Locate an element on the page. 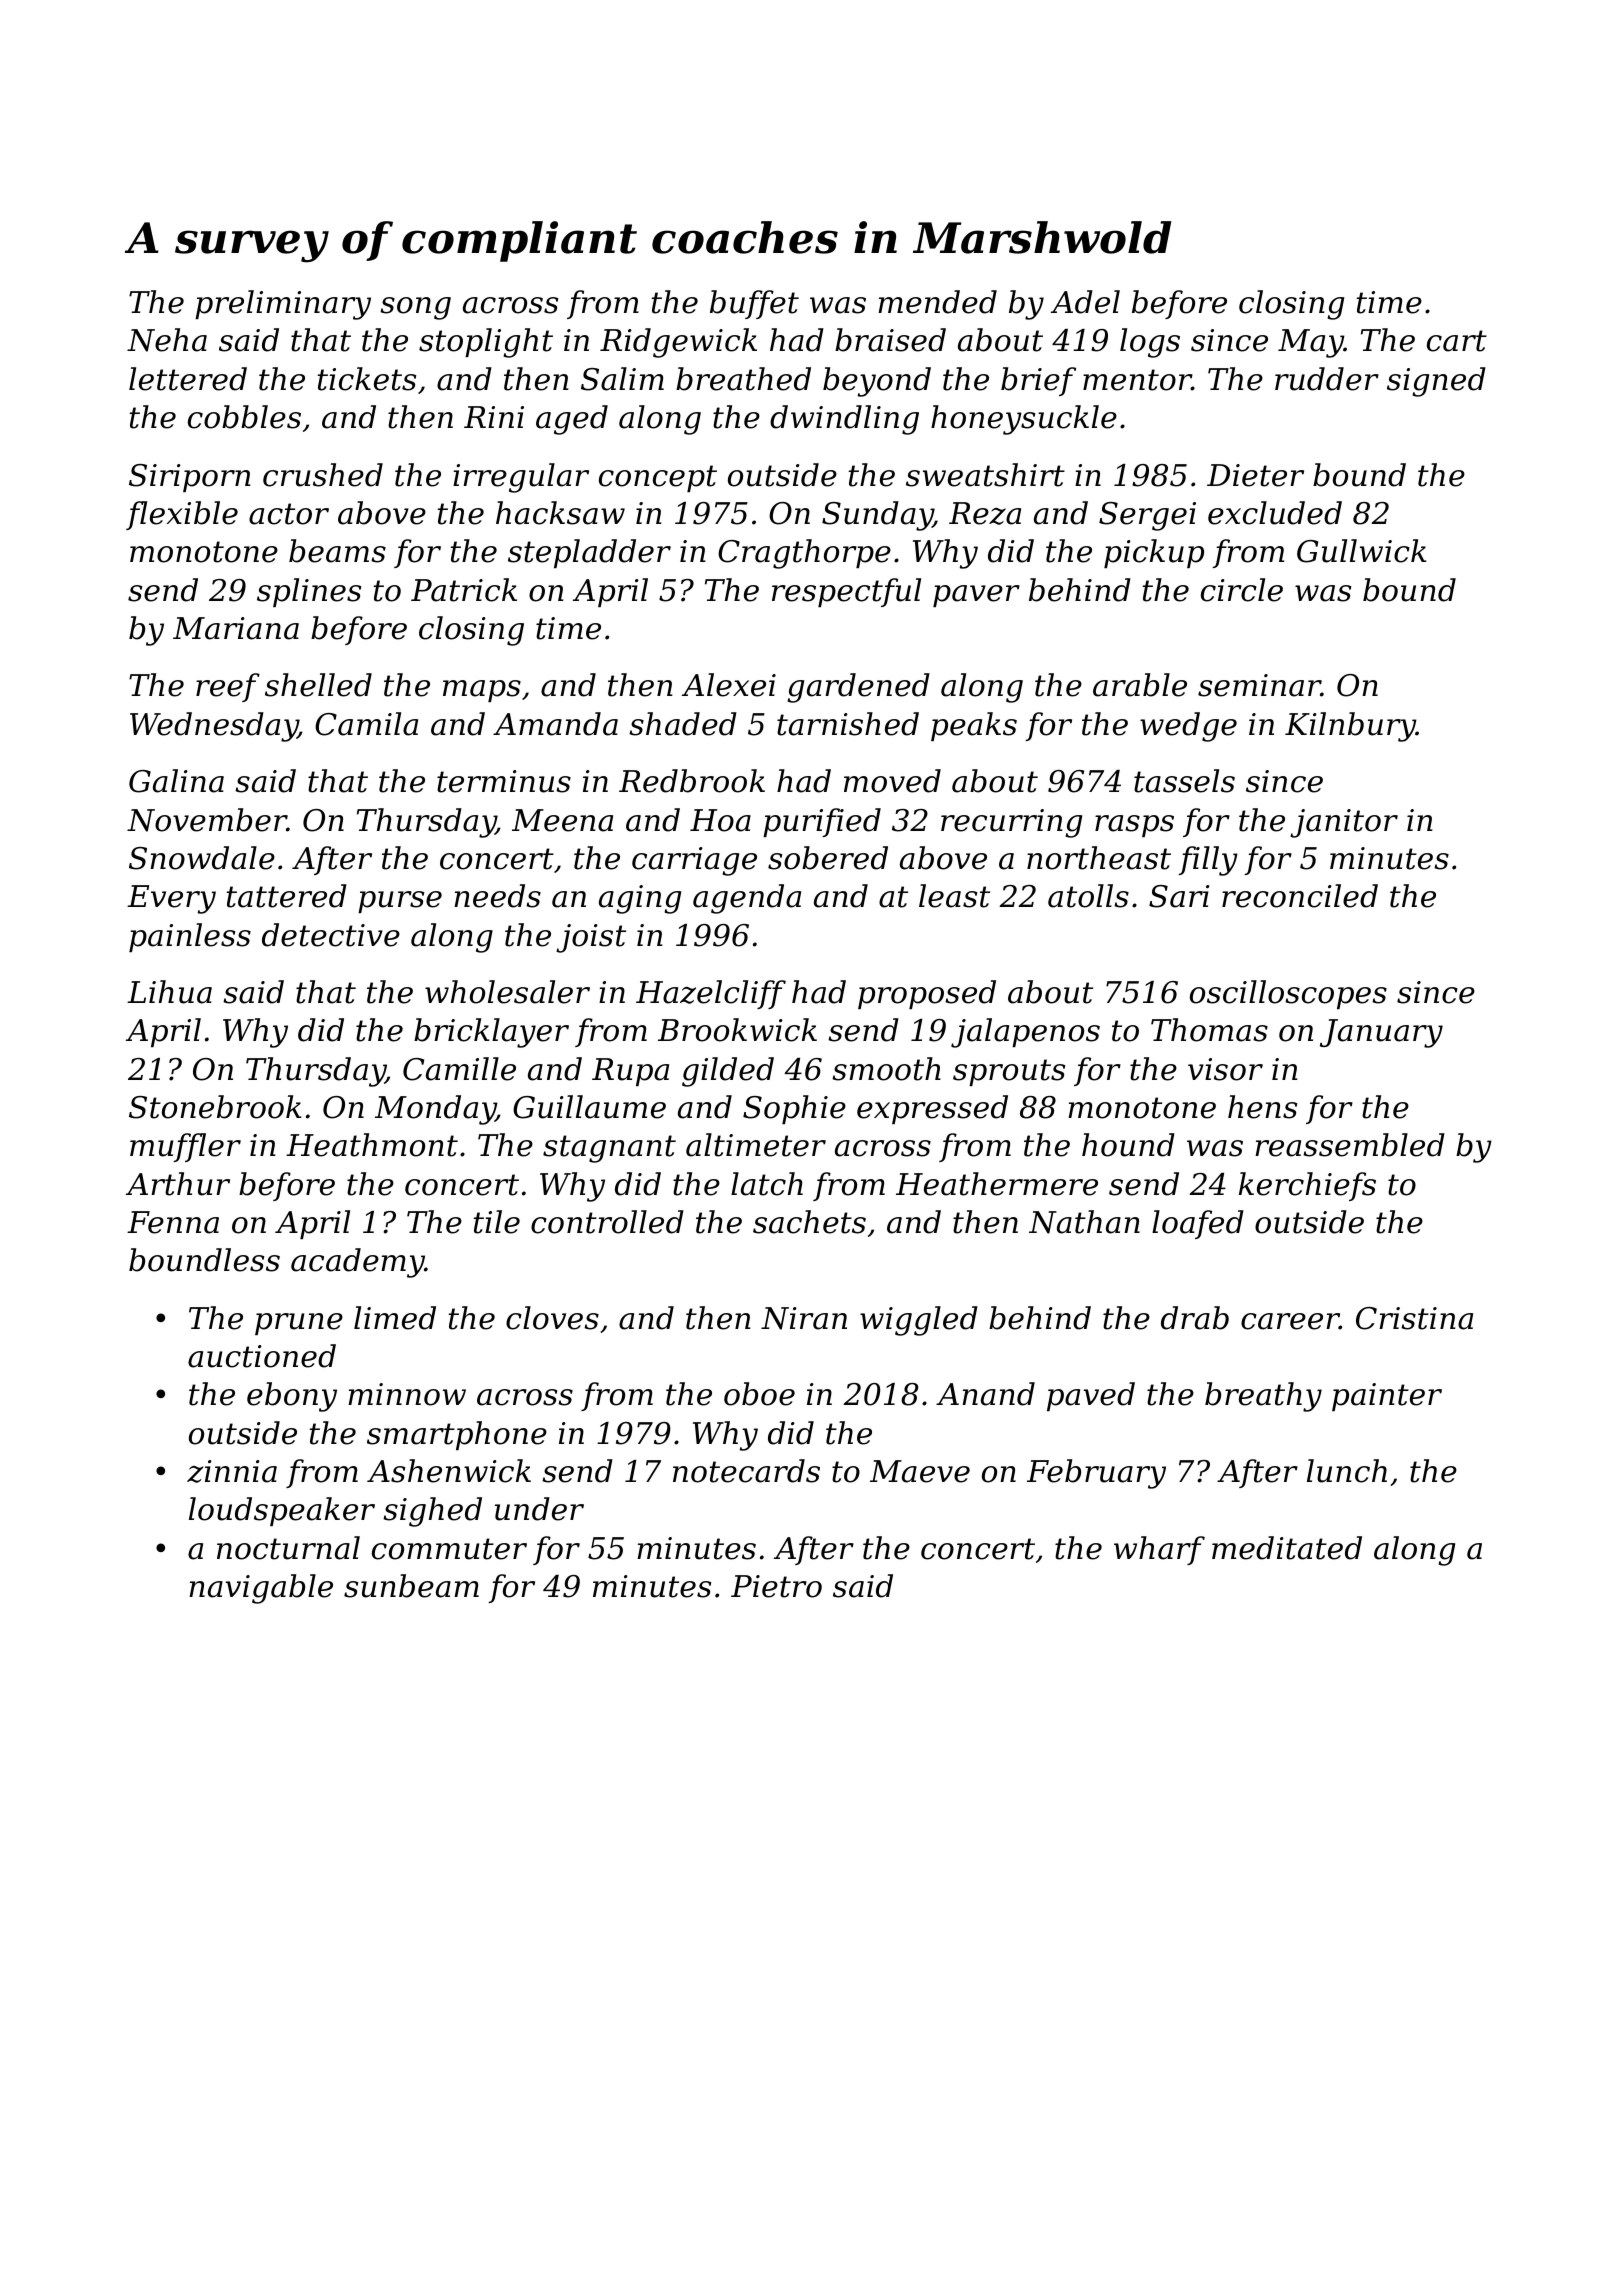 This image has width=1620, height=2292. Heathermere is located at coordinates (997, 1184).
